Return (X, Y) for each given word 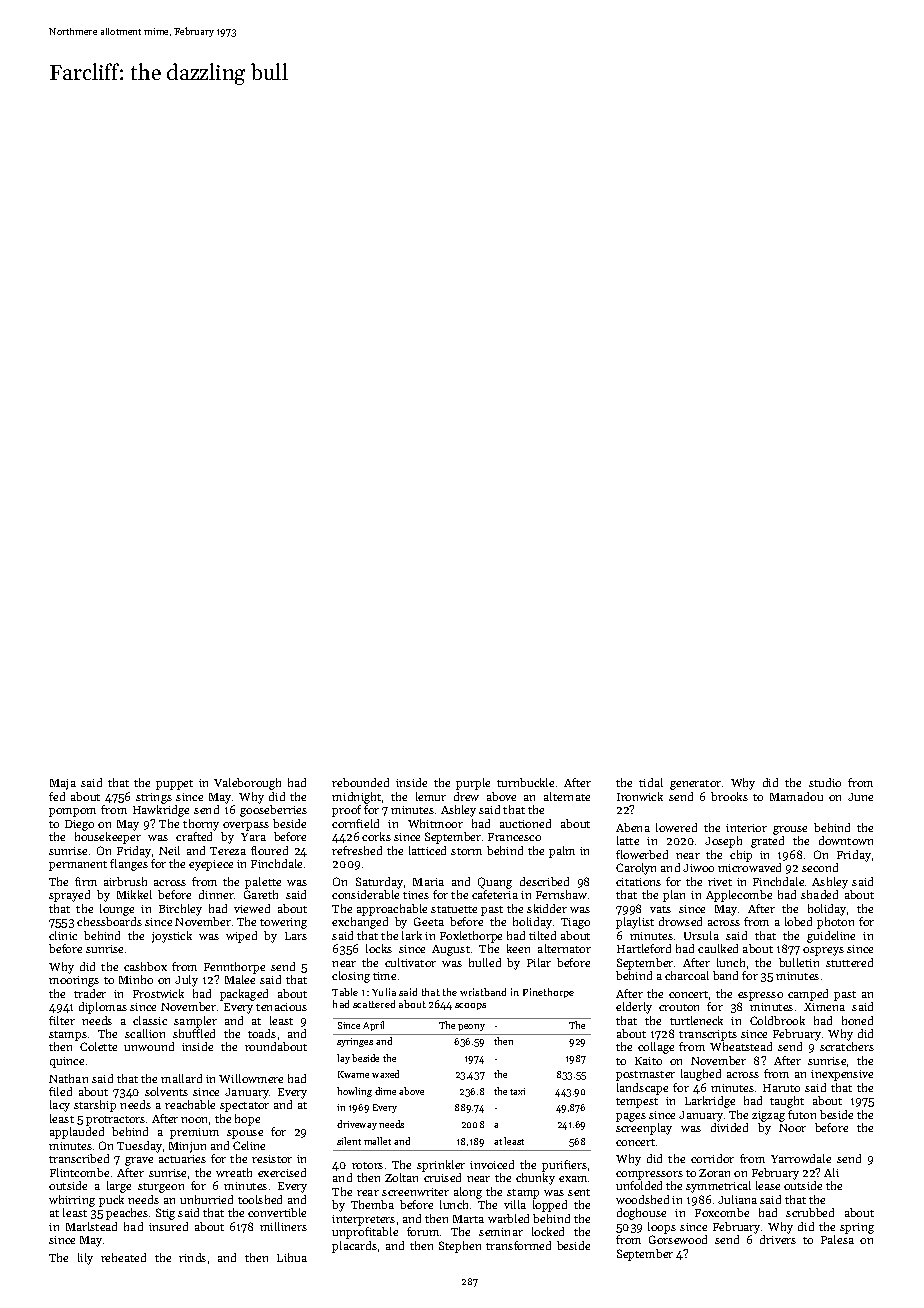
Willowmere (251, 1078)
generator (695, 785)
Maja (63, 784)
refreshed (357, 850)
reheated (123, 1257)
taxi (517, 1091)
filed (60, 1091)
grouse (790, 830)
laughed (701, 1075)
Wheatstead (741, 1046)
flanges (129, 865)
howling (354, 1092)
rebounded (360, 782)
